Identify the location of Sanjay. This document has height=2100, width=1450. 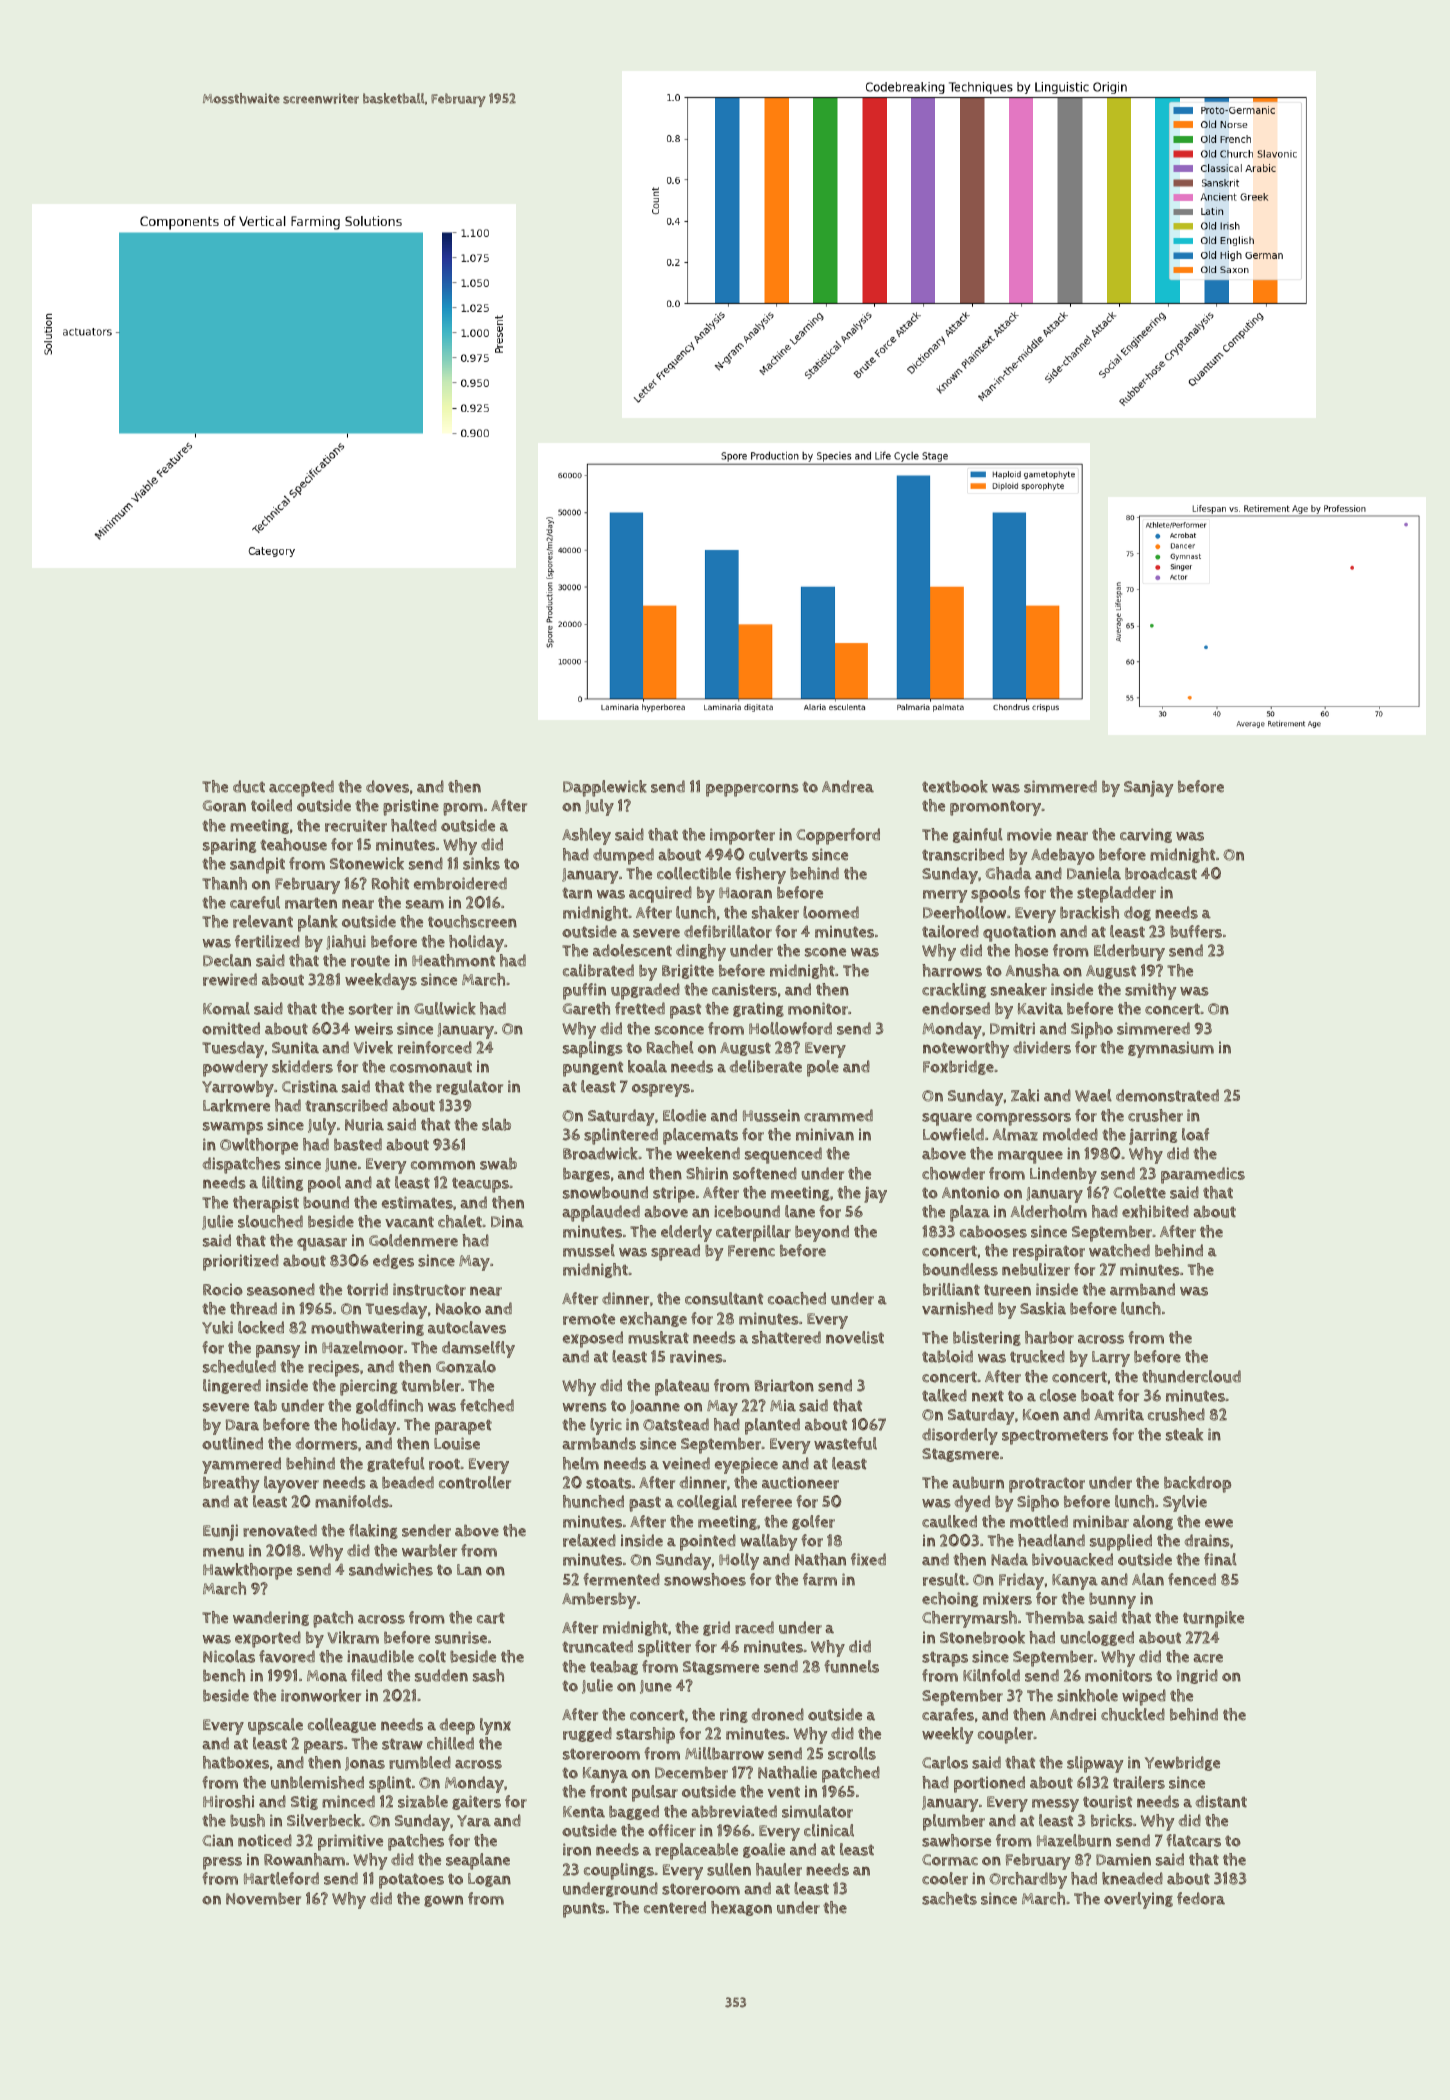
(1148, 789).
